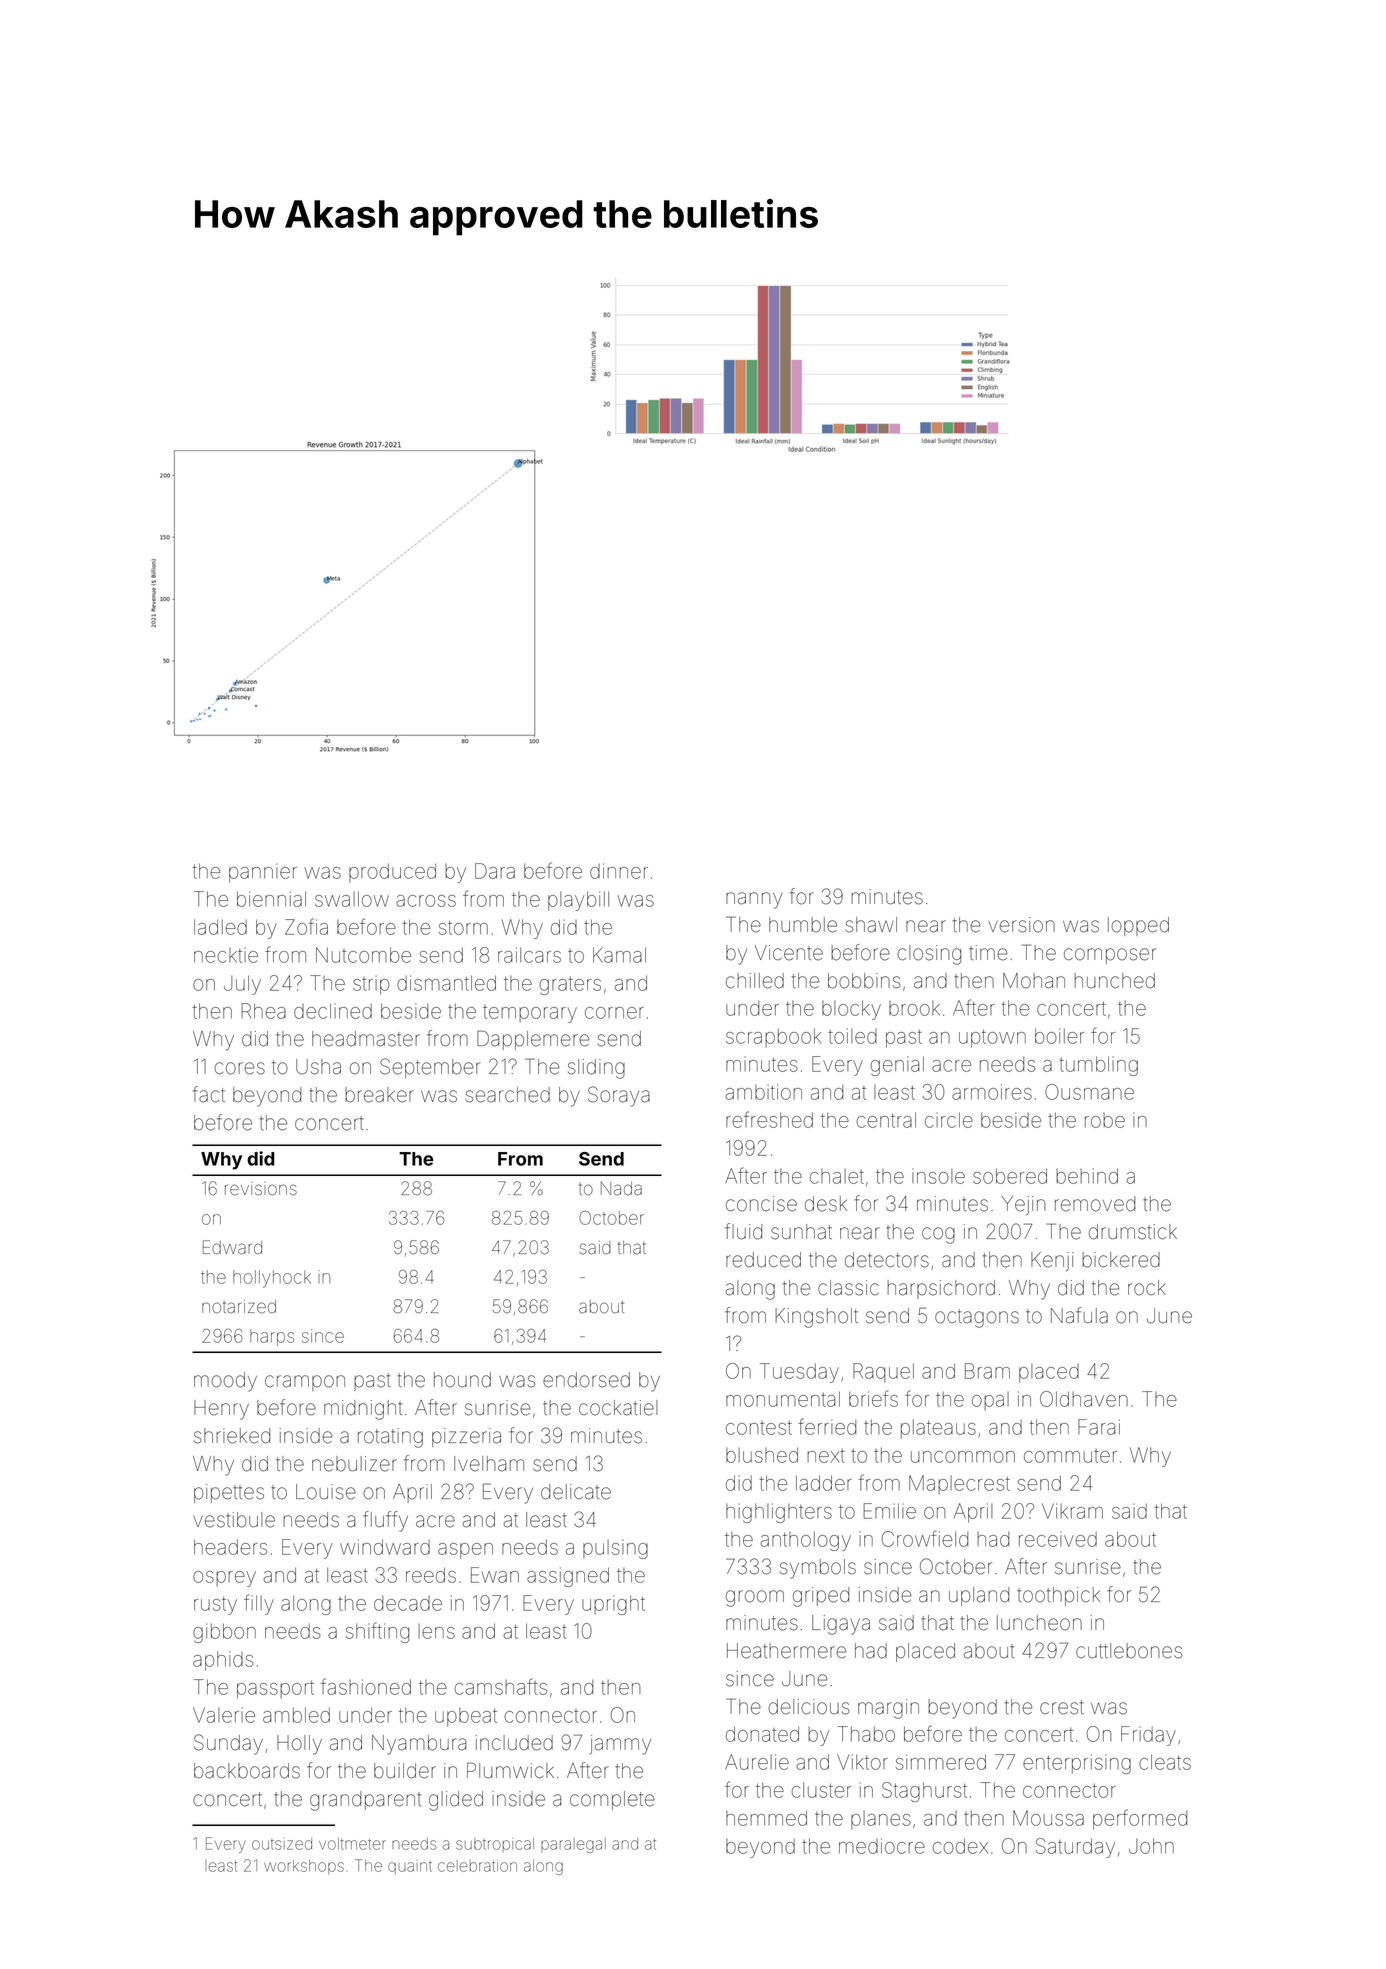 Image resolution: width=1386 pixels, height=1969 pixels. What do you see at coordinates (769, 1119) in the page?
I see `refreshed` at bounding box center [769, 1119].
